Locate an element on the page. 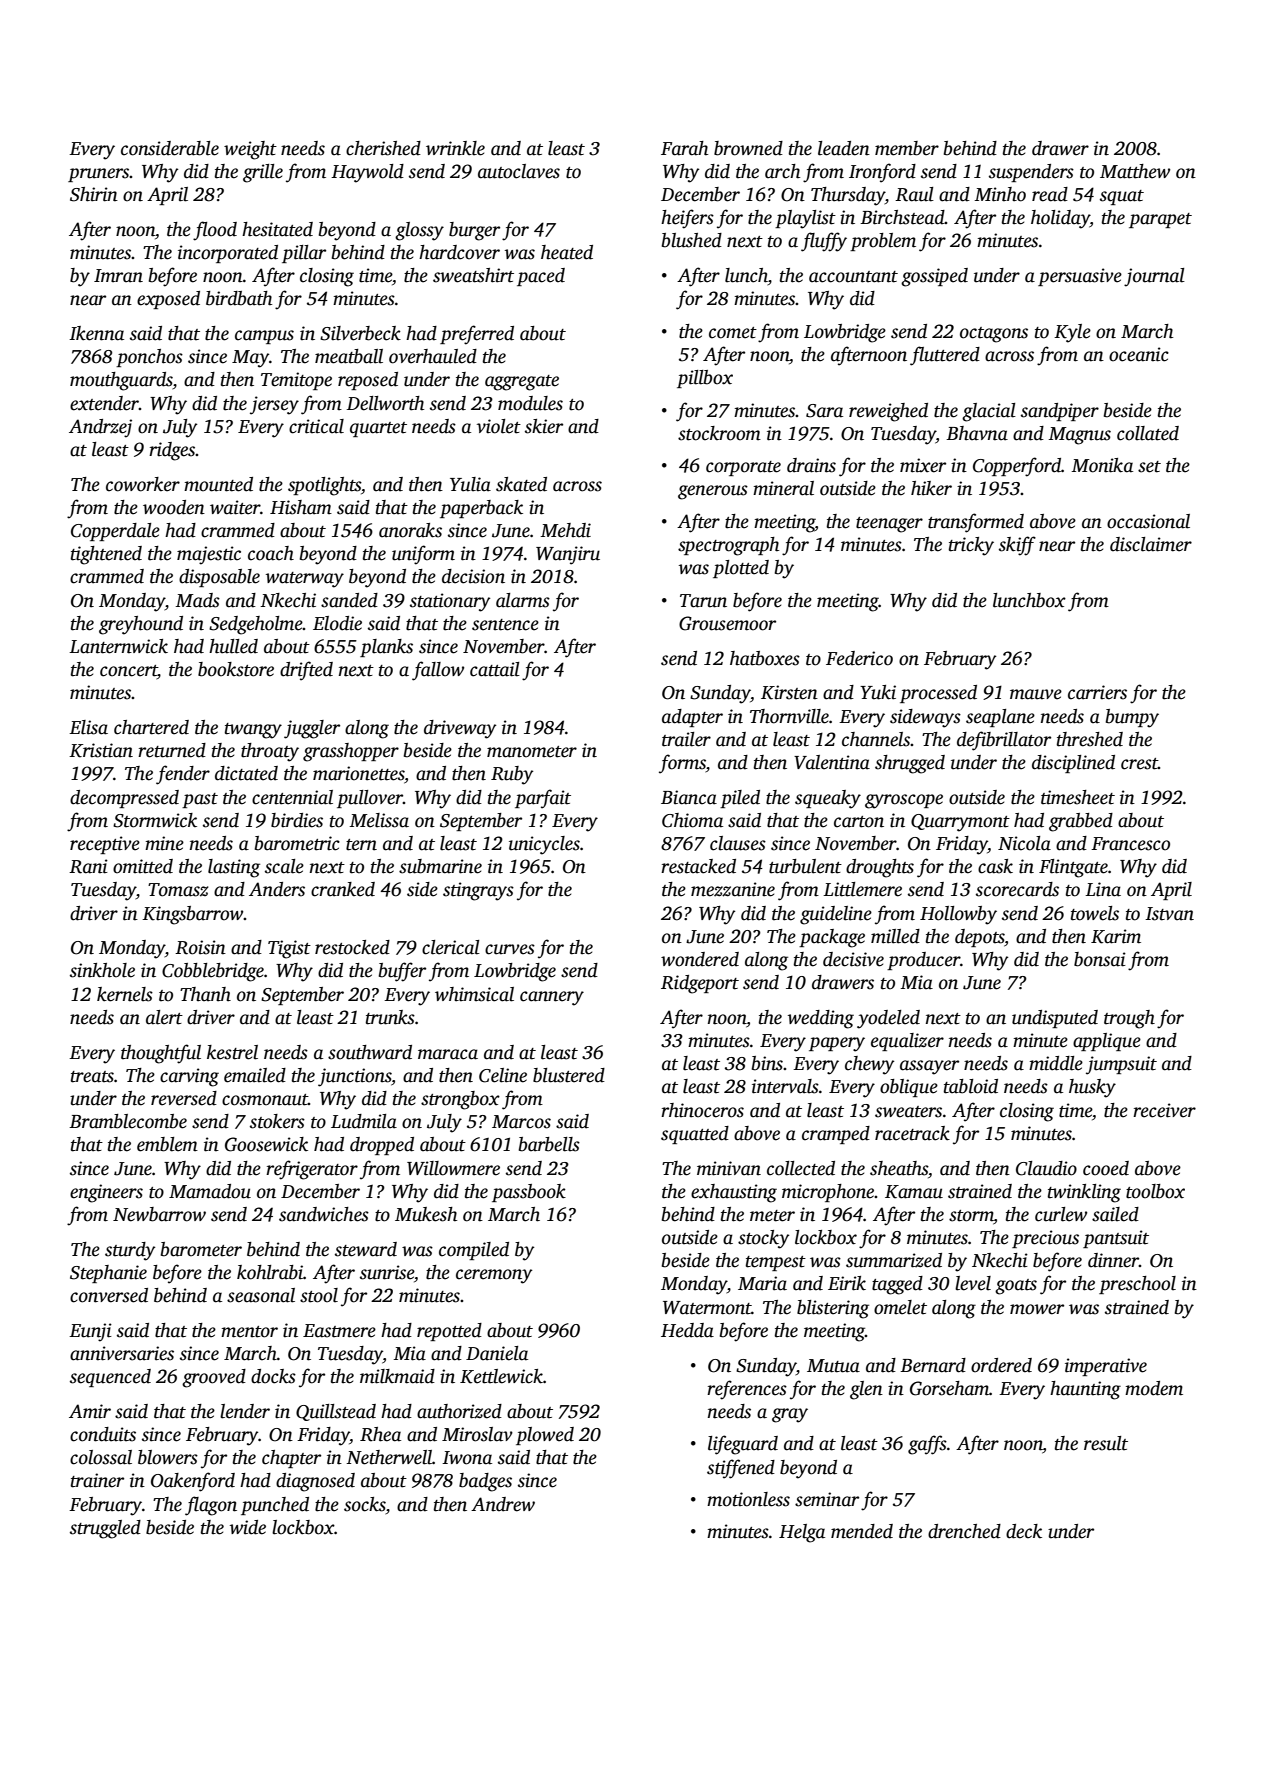 The width and height of the document is (1267, 1792). mezzanine is located at coordinates (733, 889).
